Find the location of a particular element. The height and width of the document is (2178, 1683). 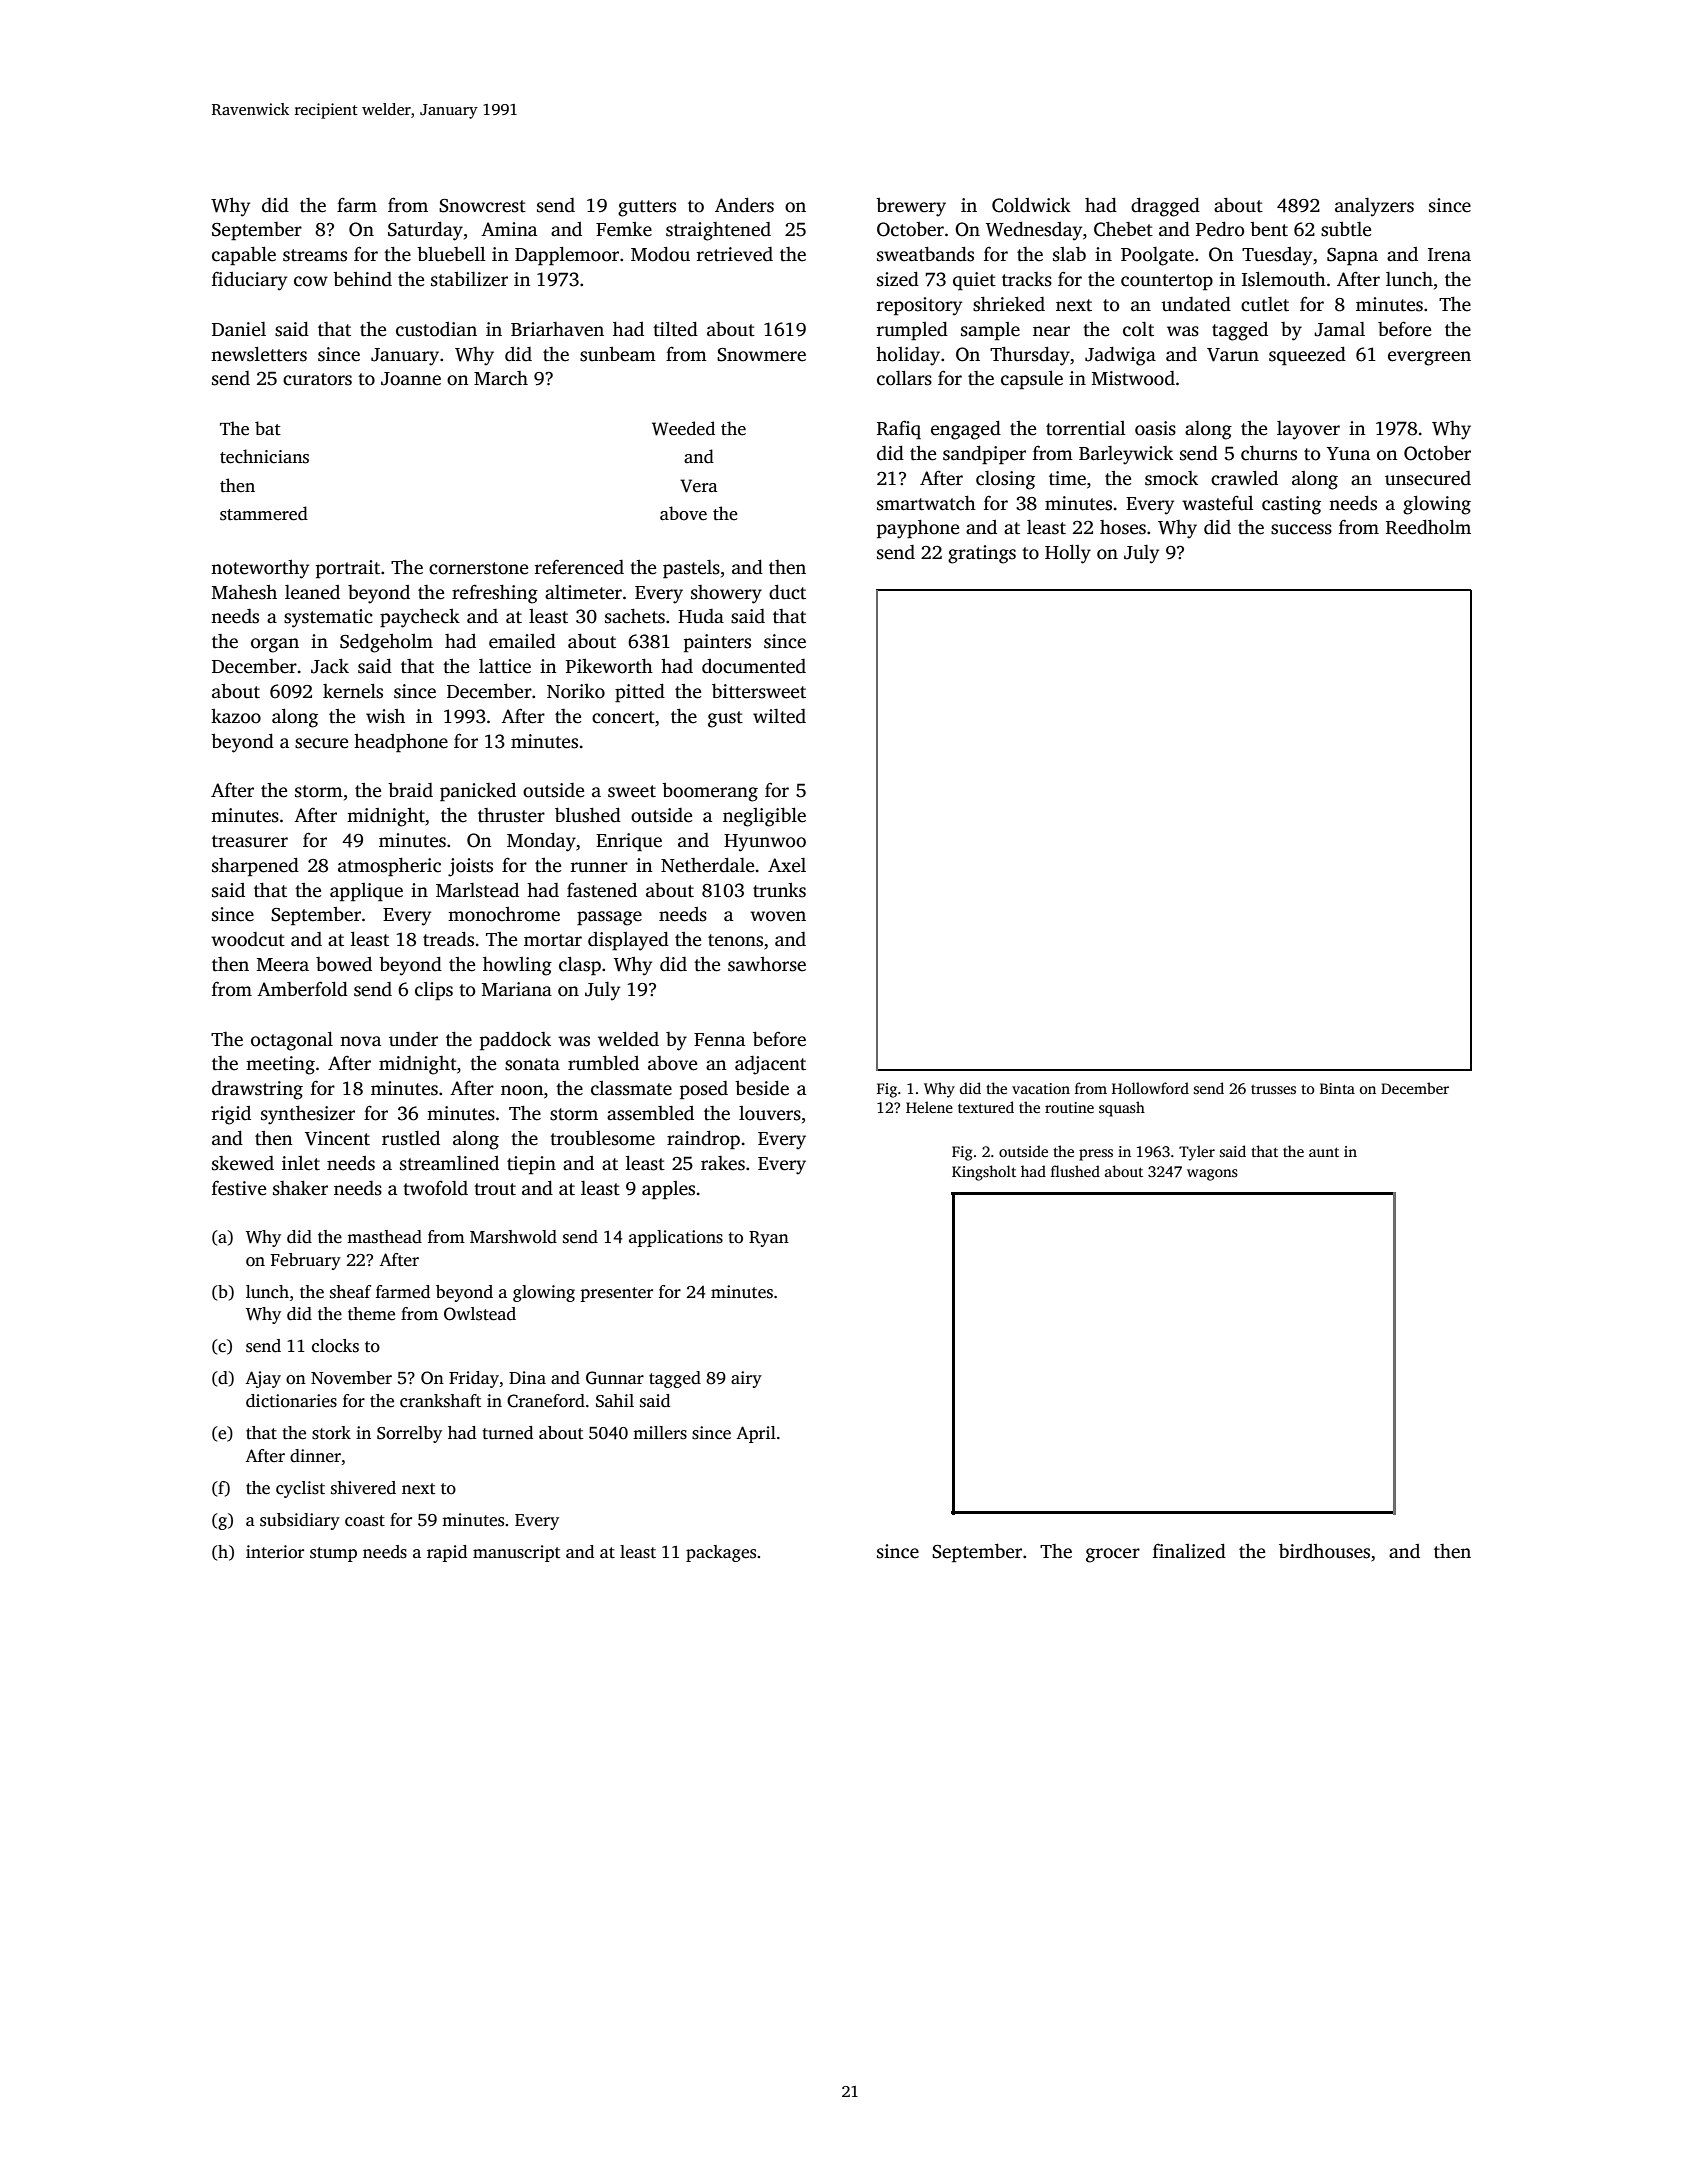

capsule is located at coordinates (1032, 380).
